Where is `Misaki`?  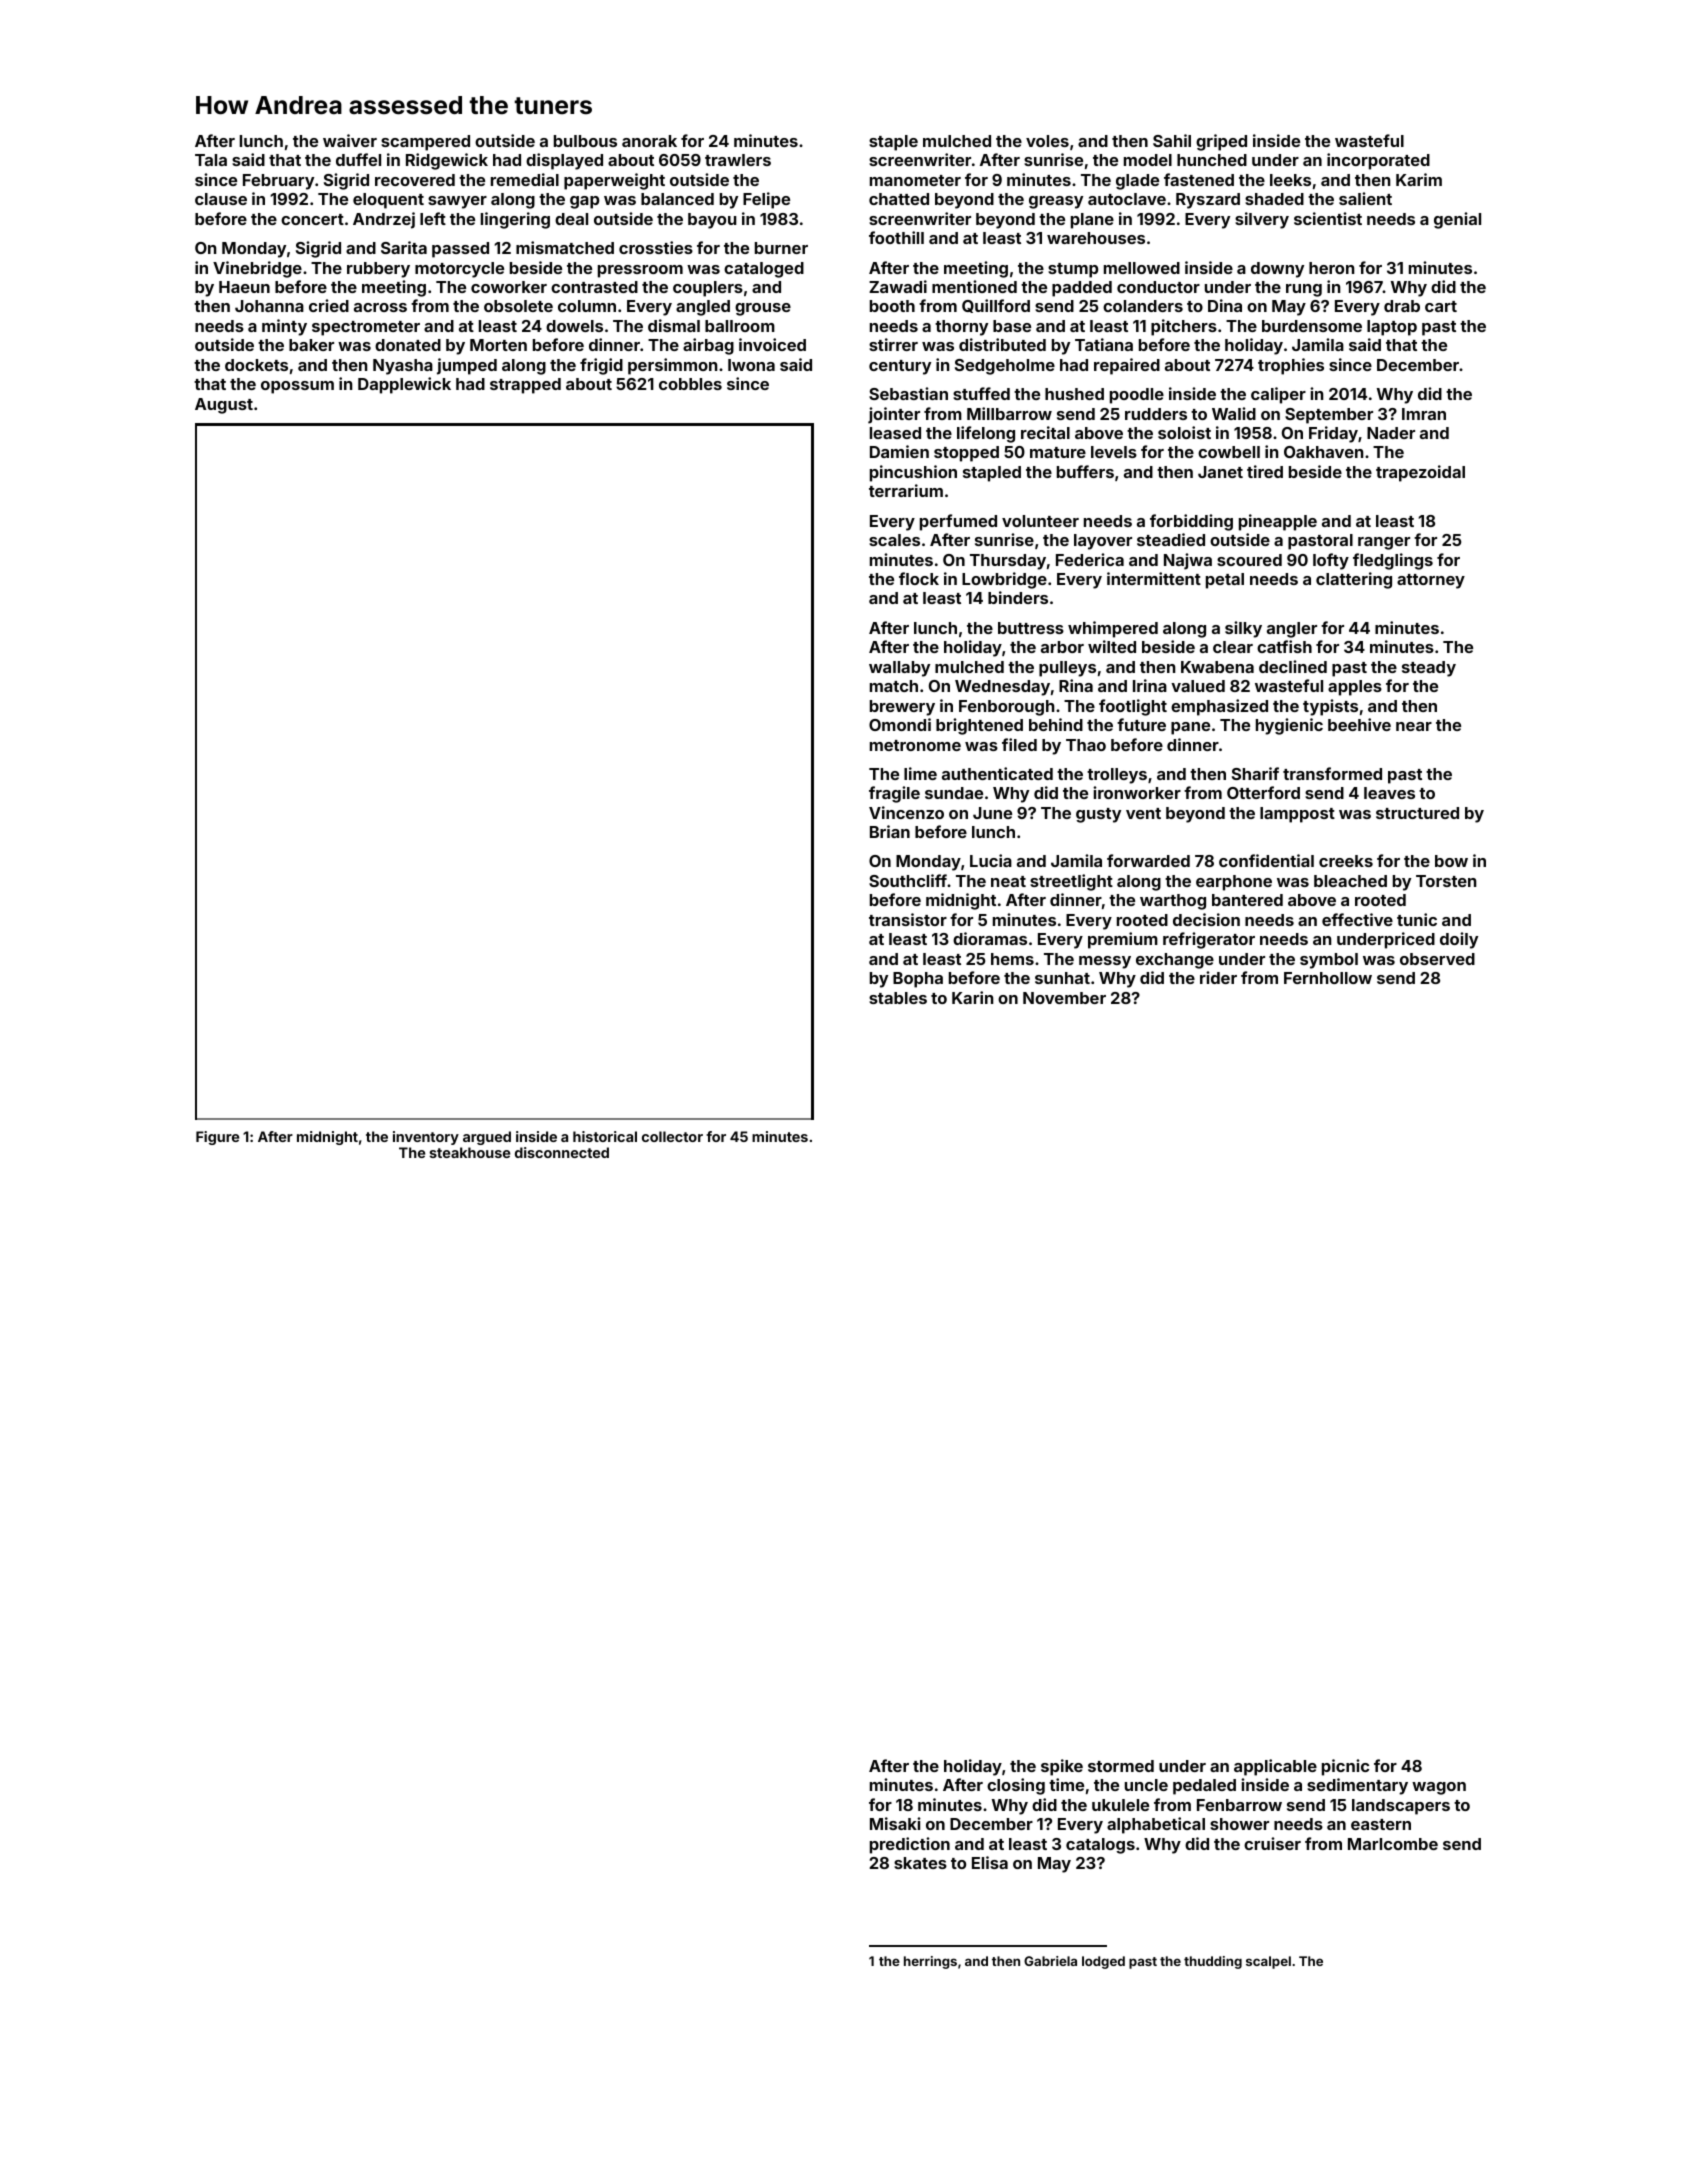 Misaki is located at coordinates (895, 1823).
